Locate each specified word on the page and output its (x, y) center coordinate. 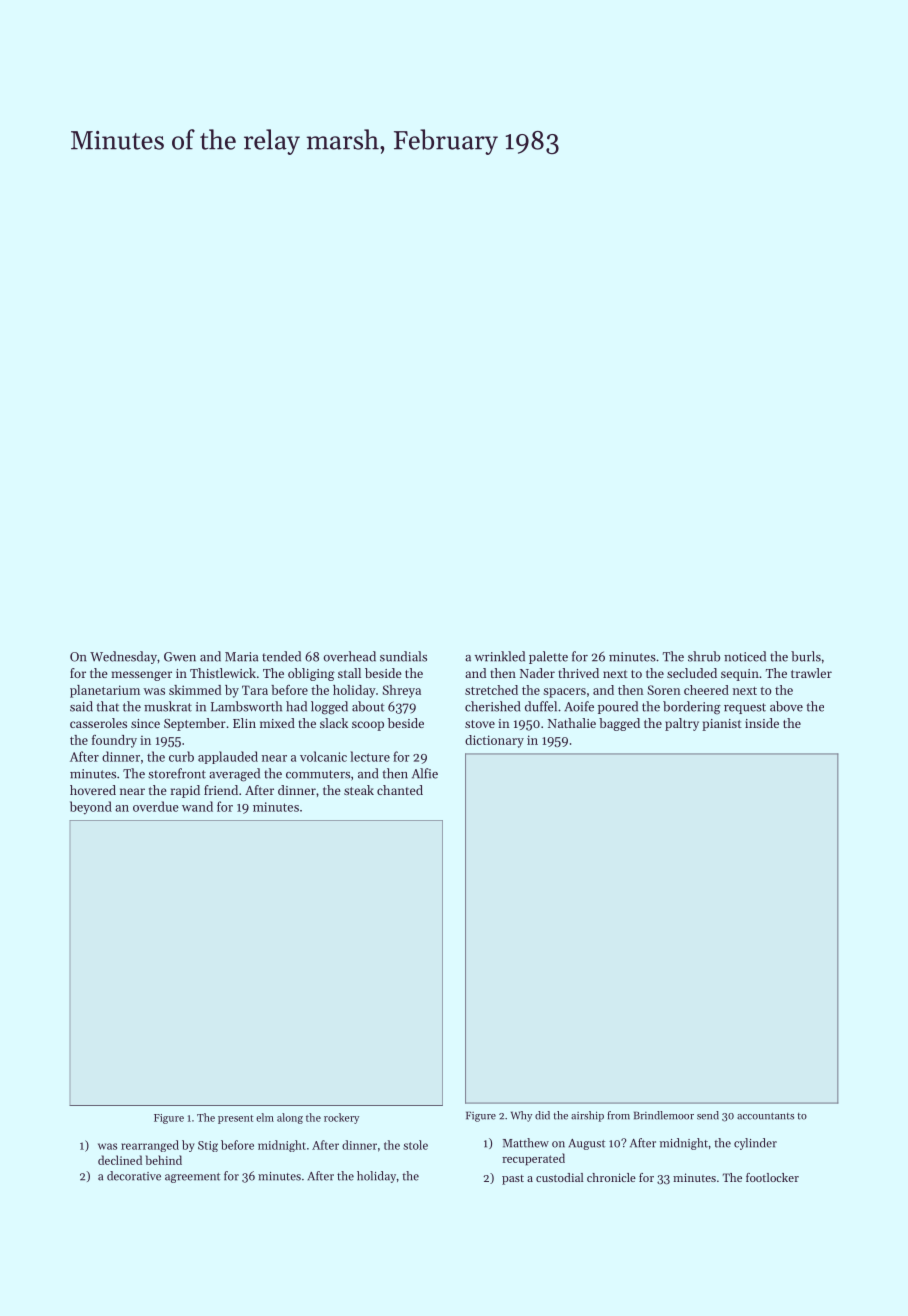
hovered (93, 790)
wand (197, 806)
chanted (400, 790)
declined (120, 1160)
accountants (765, 1116)
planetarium (105, 691)
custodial (560, 1177)
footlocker (772, 1177)
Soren (664, 690)
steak (359, 790)
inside (762, 723)
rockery (341, 1118)
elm (265, 1117)
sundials (403, 656)
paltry (682, 724)
